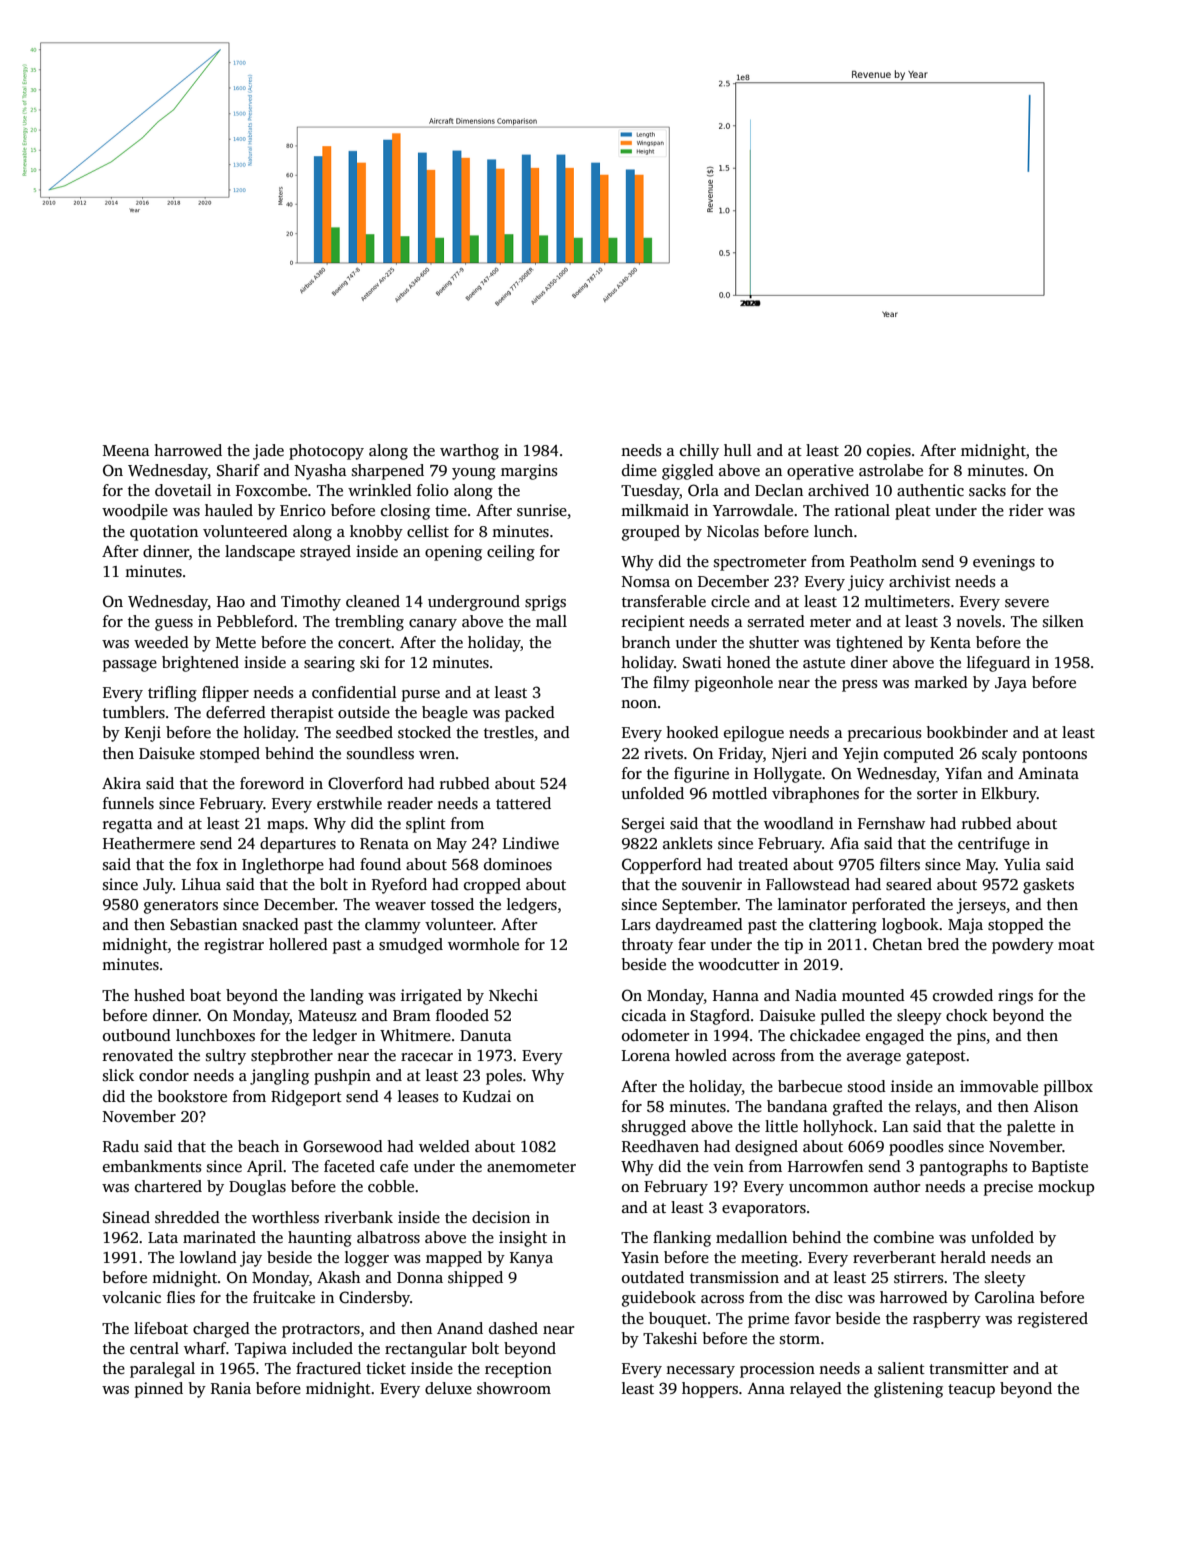  I want to click on jade, so click(268, 452).
